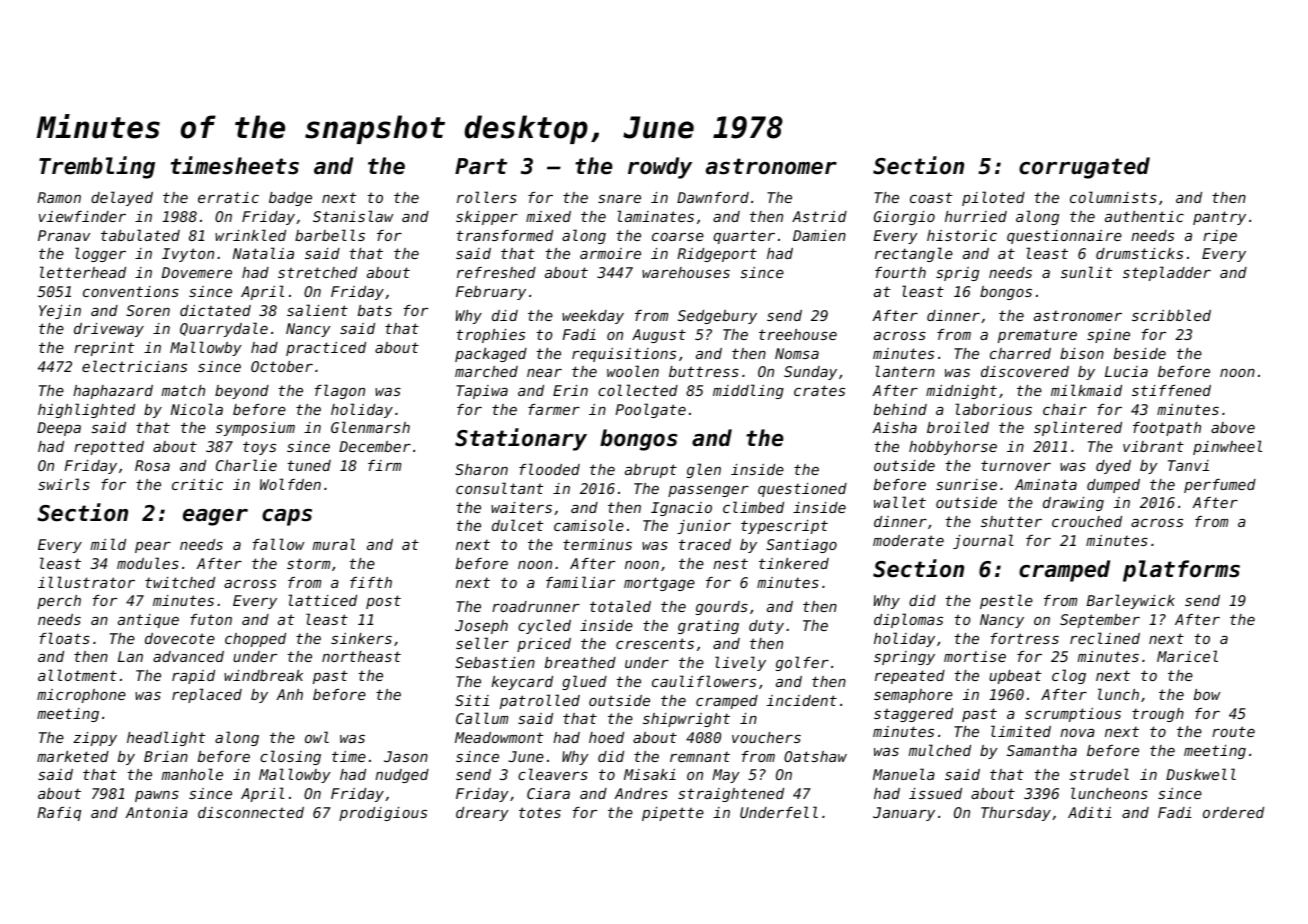 The height and width of the screenshot is (924, 1308). What do you see at coordinates (748, 391) in the screenshot?
I see `middling` at bounding box center [748, 391].
